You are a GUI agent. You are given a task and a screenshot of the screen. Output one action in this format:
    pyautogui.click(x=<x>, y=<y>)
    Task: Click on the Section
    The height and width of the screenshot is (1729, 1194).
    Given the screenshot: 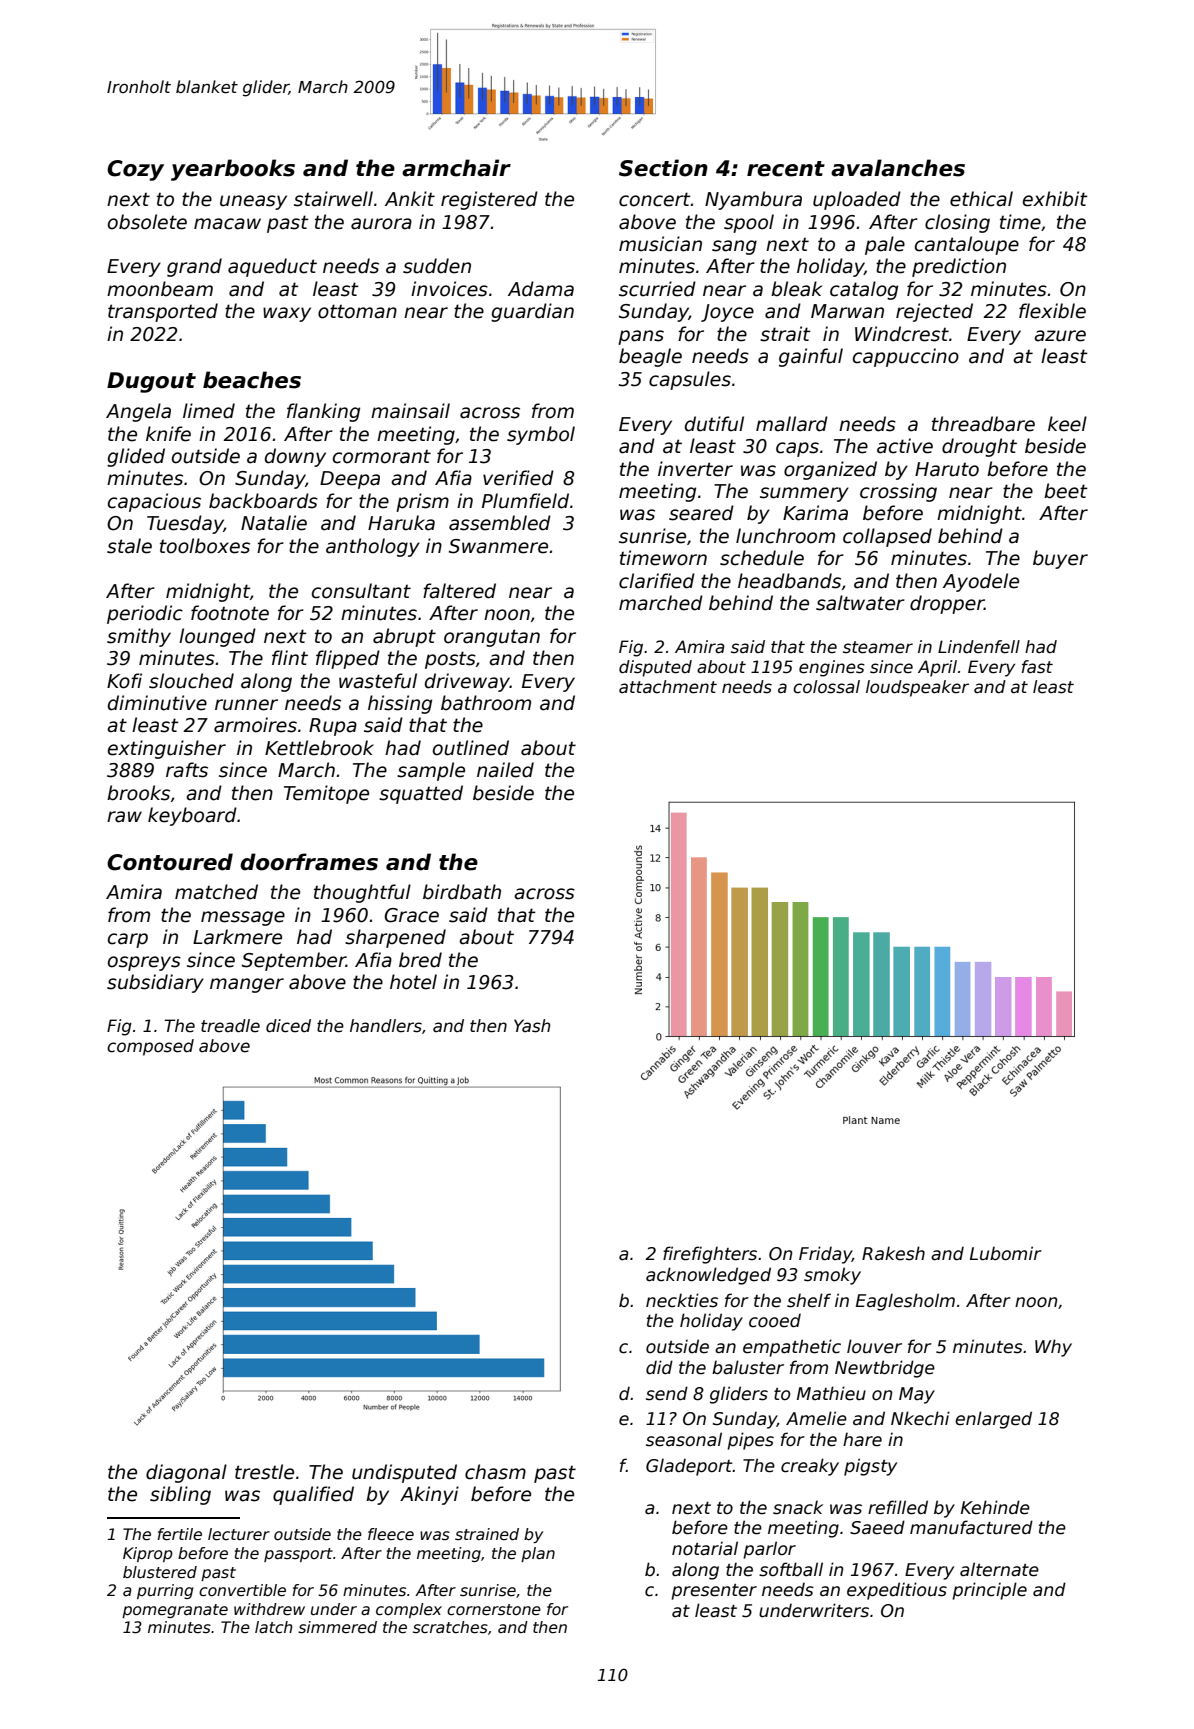 What is the action you would take?
    pyautogui.click(x=663, y=168)
